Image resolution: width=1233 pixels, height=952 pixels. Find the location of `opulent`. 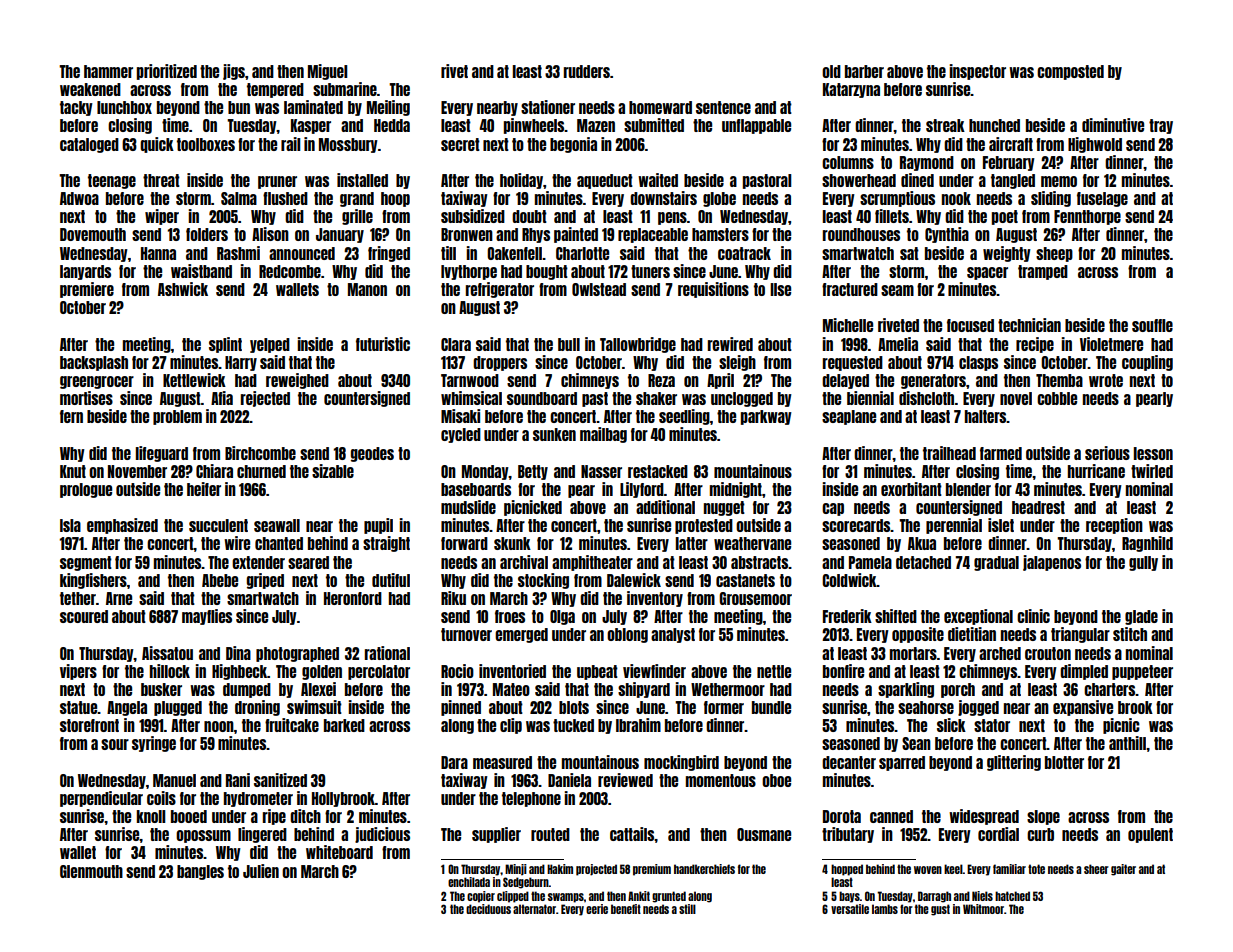

opulent is located at coordinates (1150, 835).
